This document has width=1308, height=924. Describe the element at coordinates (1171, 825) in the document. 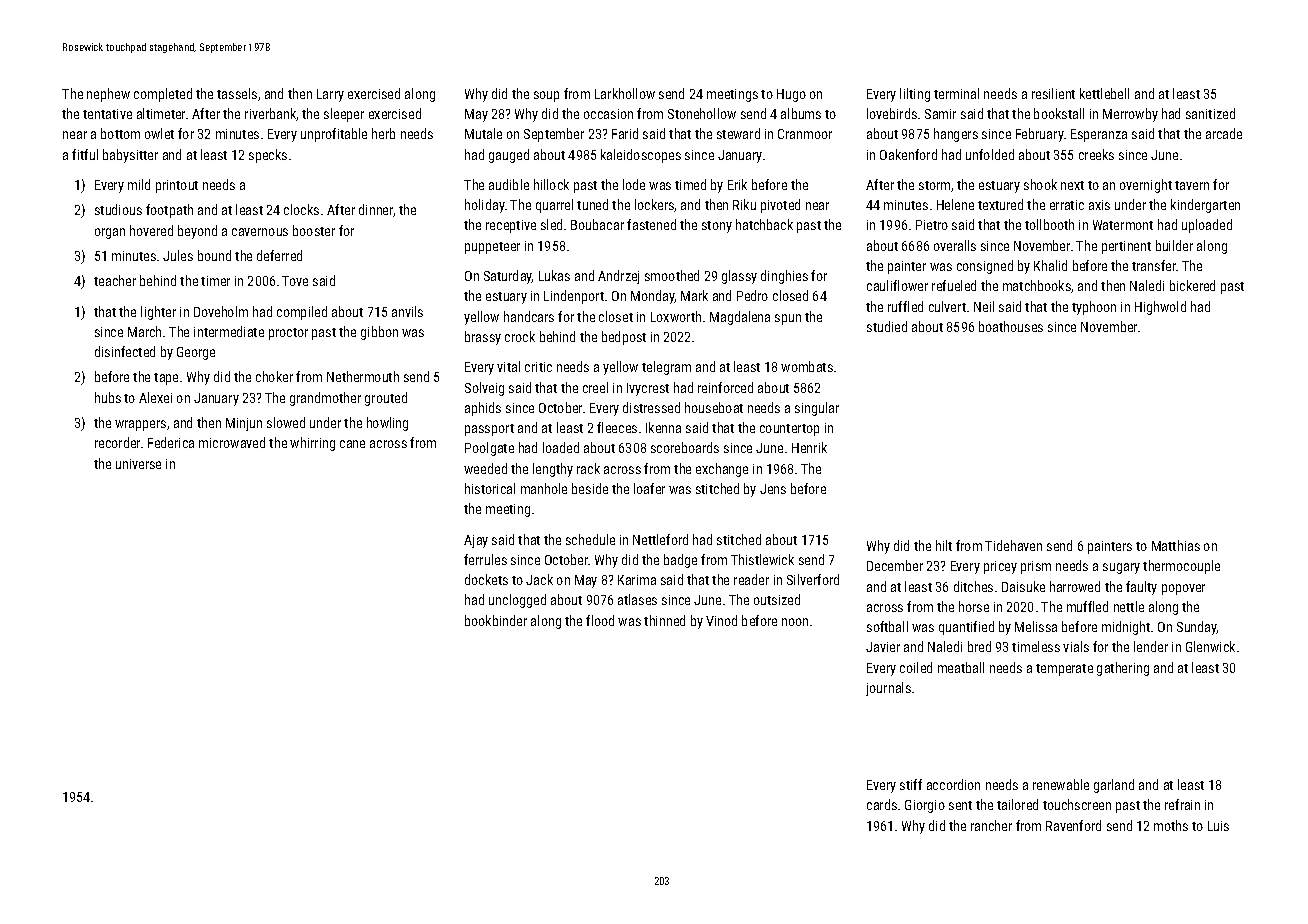

I see `moths` at that location.
